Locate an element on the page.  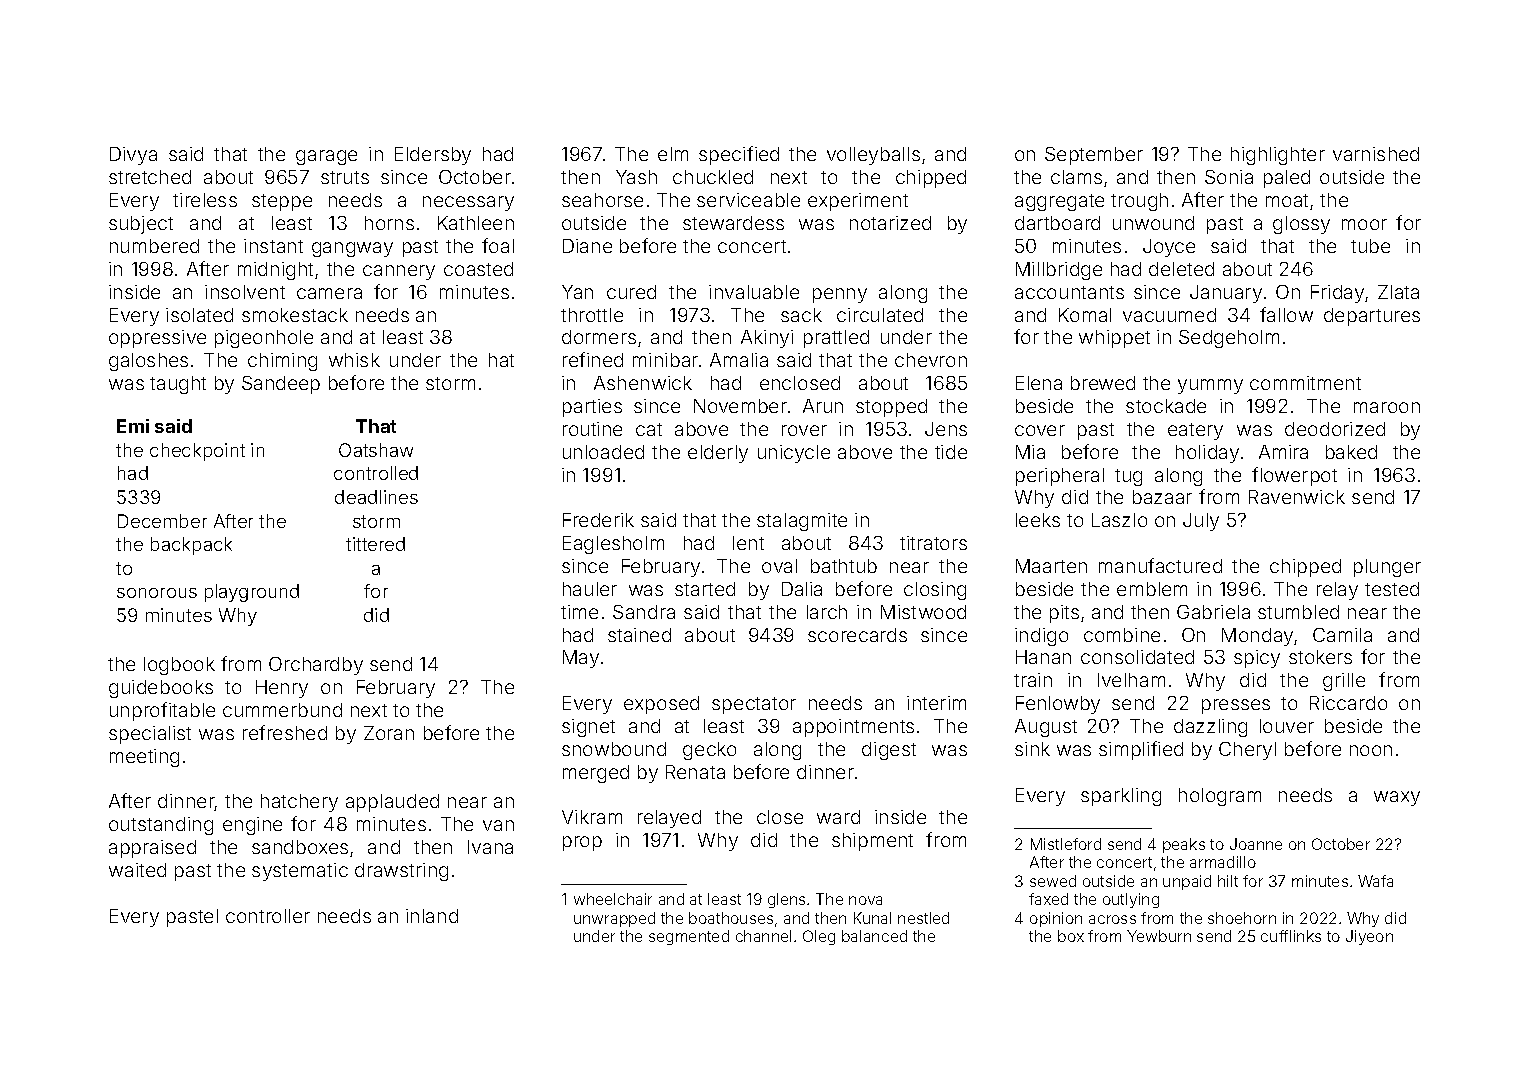
Ashenwick is located at coordinates (643, 383).
